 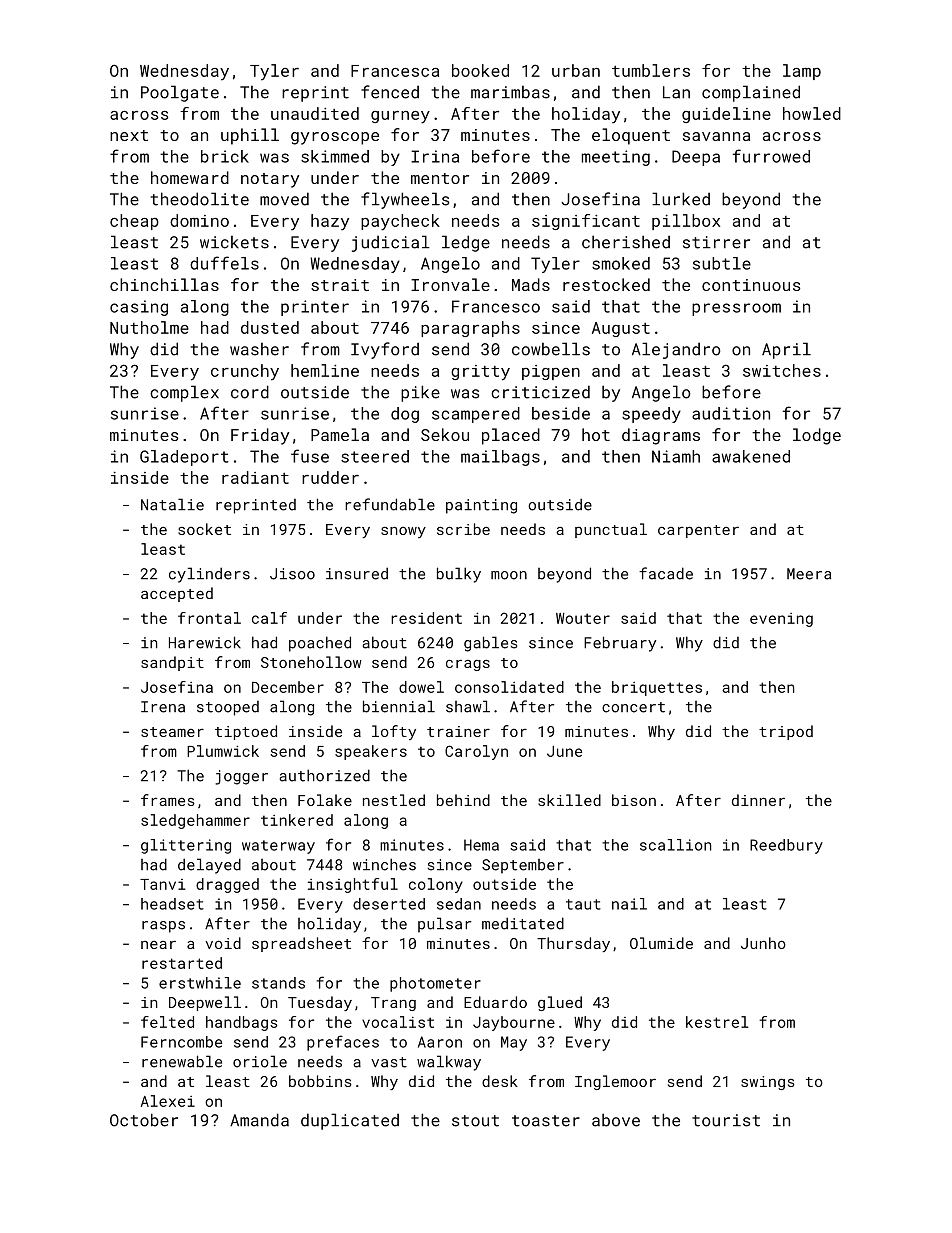 What do you see at coordinates (611, 530) in the screenshot?
I see `punctual` at bounding box center [611, 530].
